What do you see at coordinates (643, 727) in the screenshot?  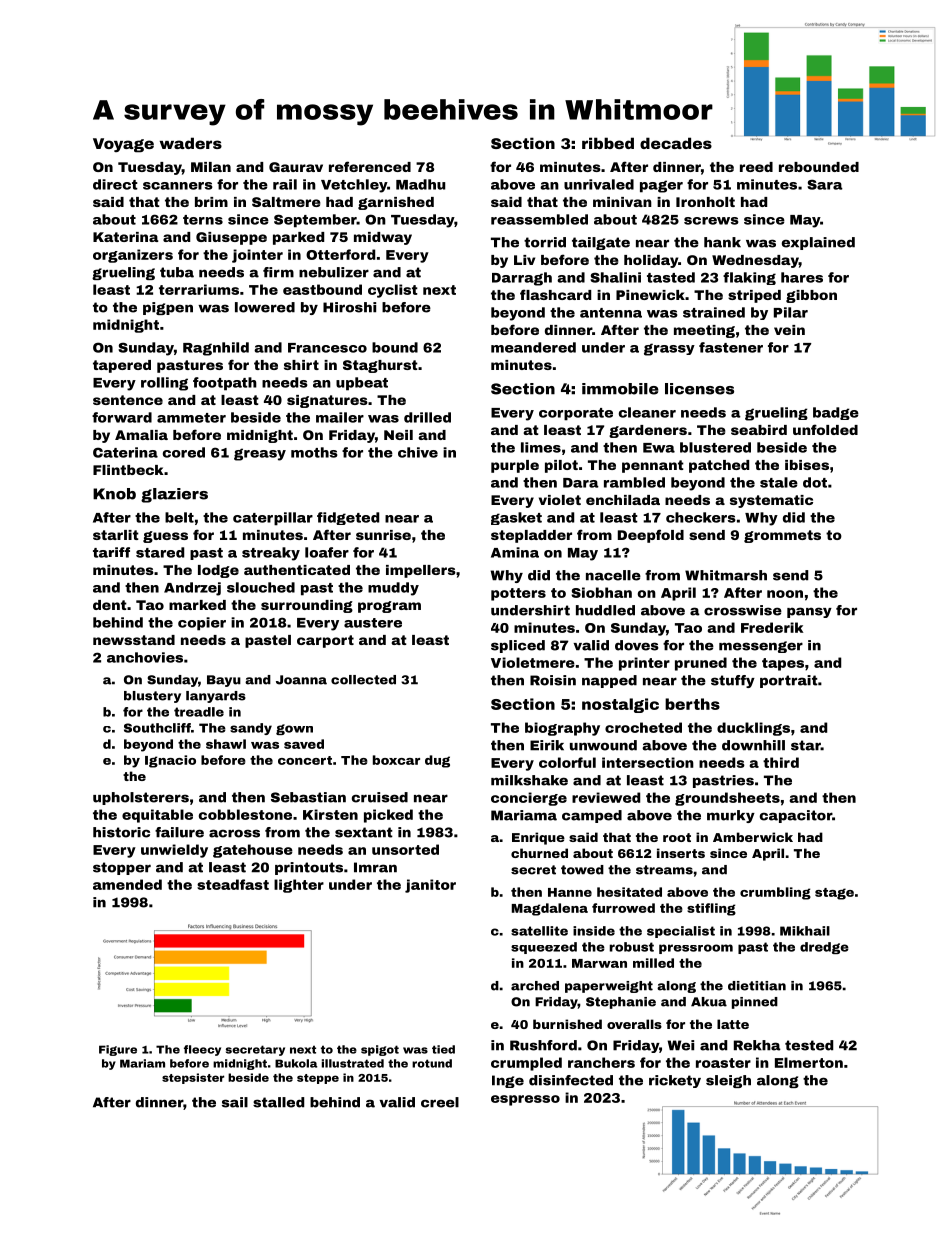 I see `crocheted` at bounding box center [643, 727].
